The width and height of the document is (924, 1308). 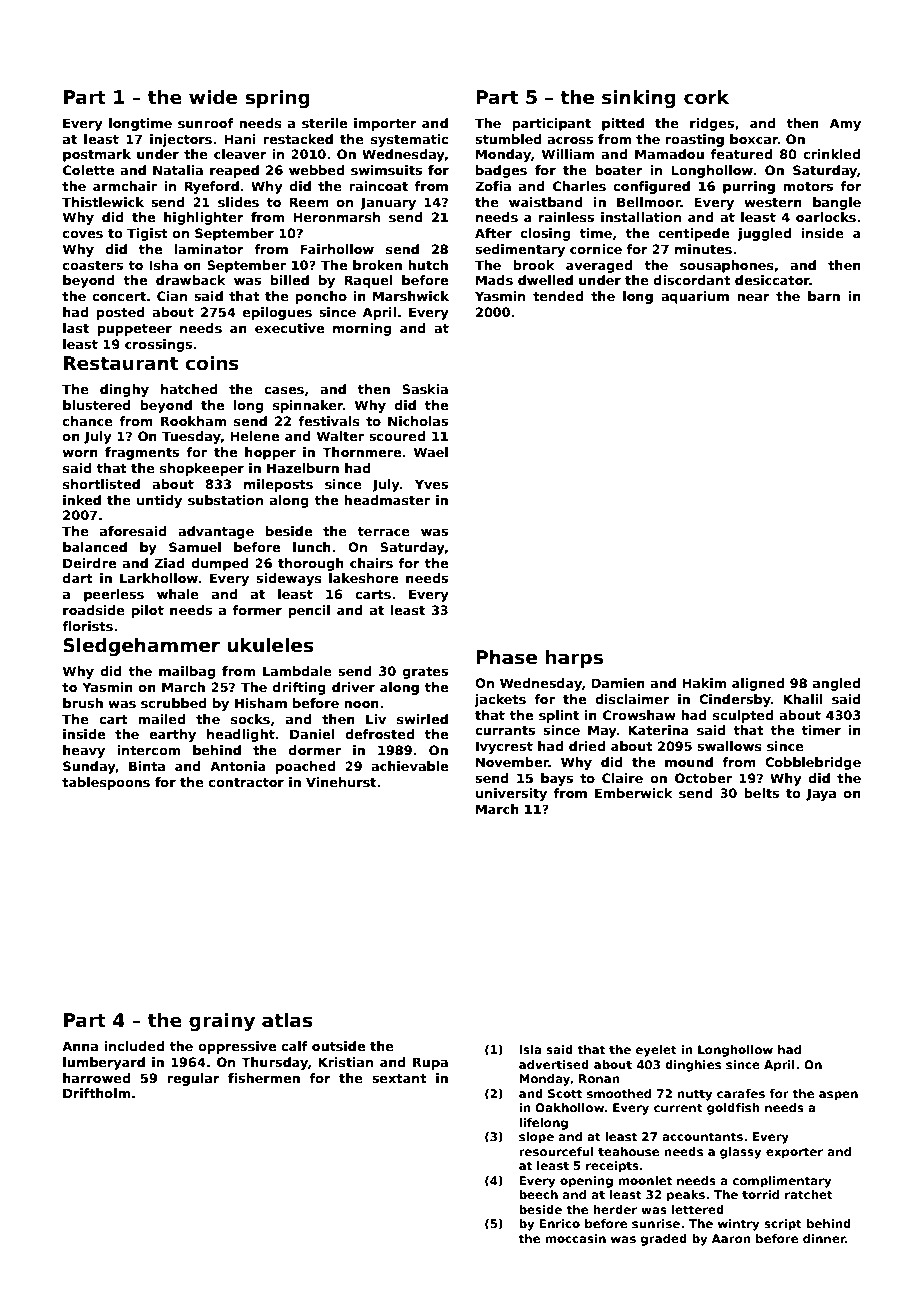 What do you see at coordinates (824, 296) in the document?
I see `barn` at bounding box center [824, 296].
